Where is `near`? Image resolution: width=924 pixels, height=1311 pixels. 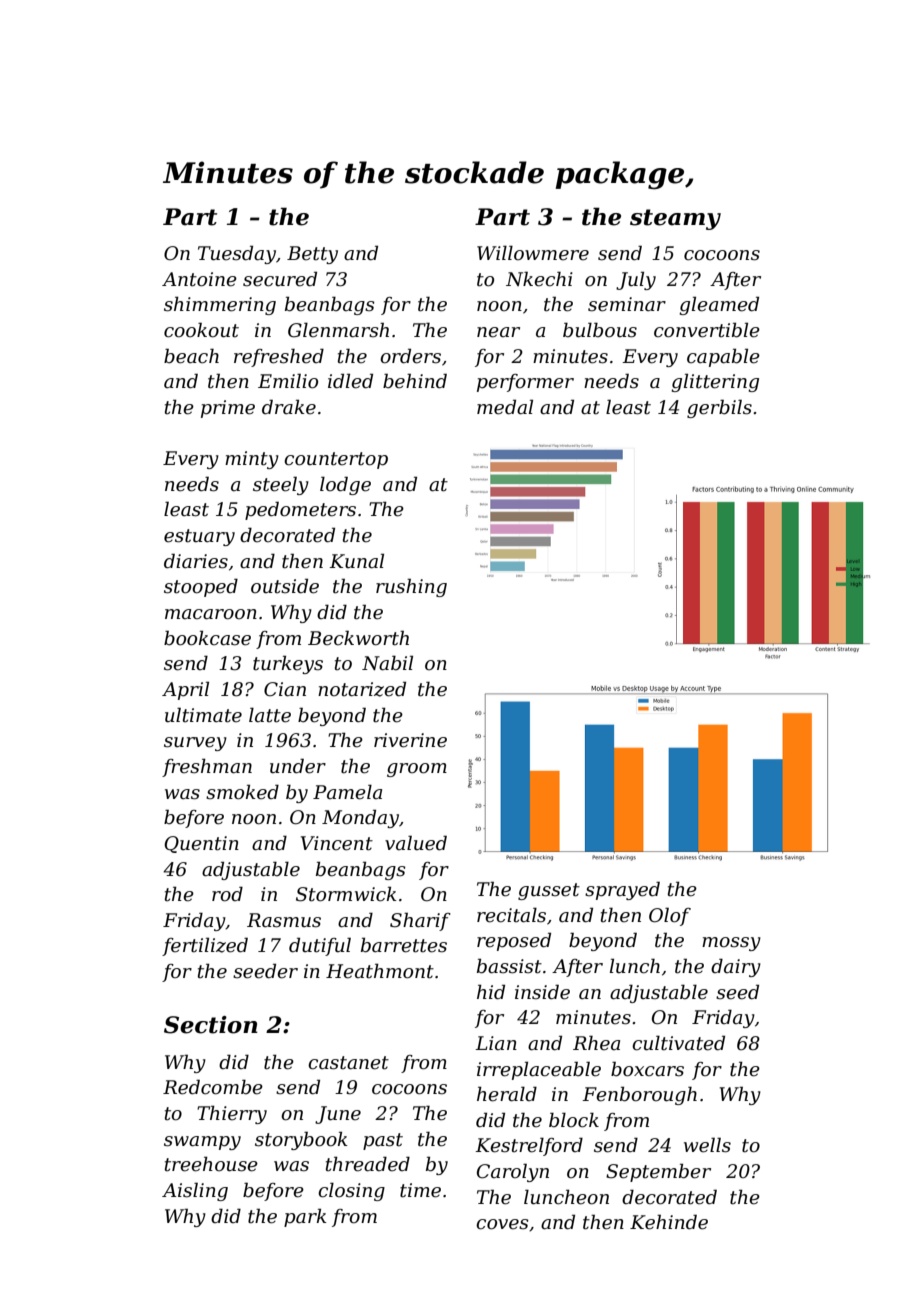 near is located at coordinates (498, 332).
